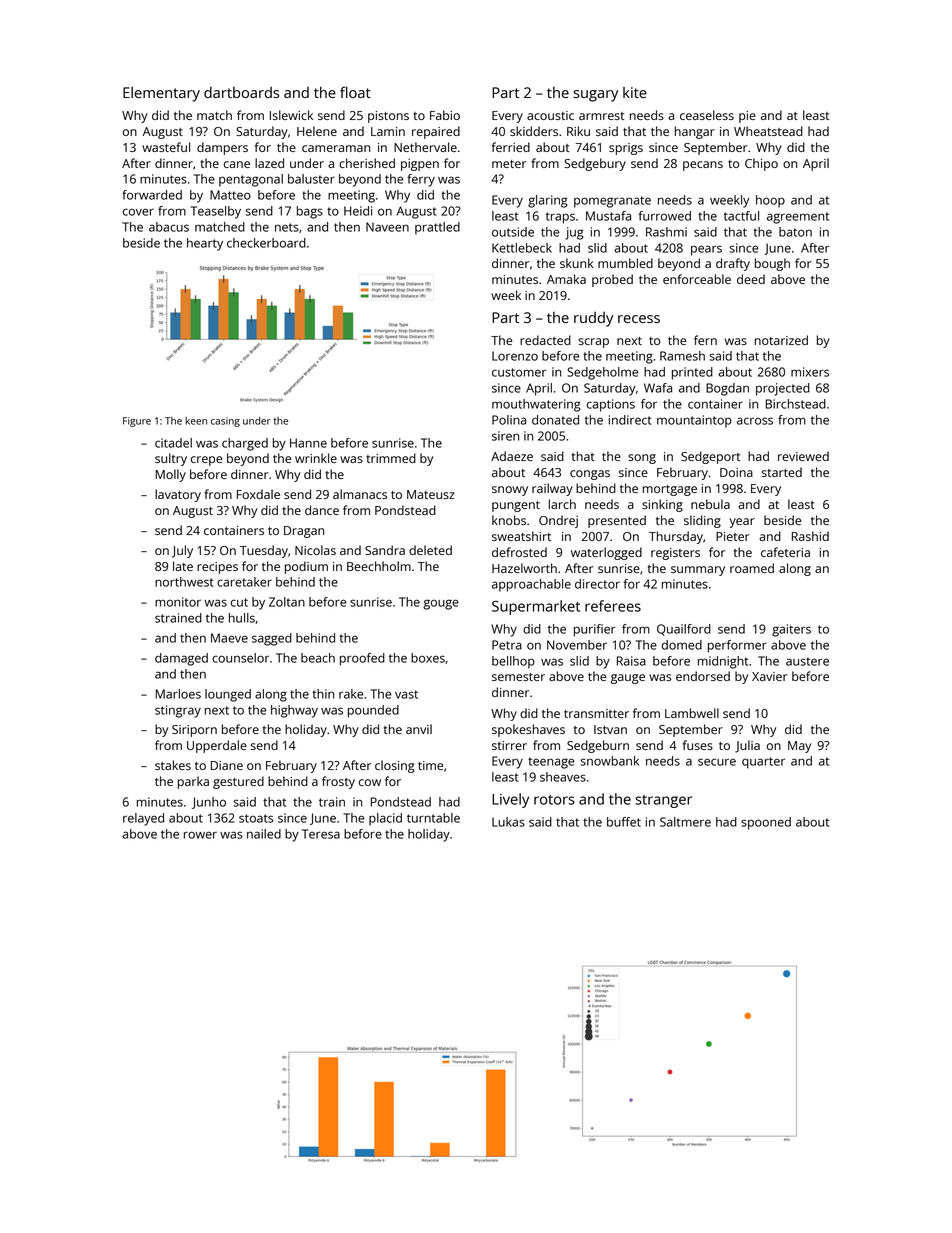 The width and height of the screenshot is (952, 1233). Describe the element at coordinates (747, 746) in the screenshot. I see `Julia` at that location.
